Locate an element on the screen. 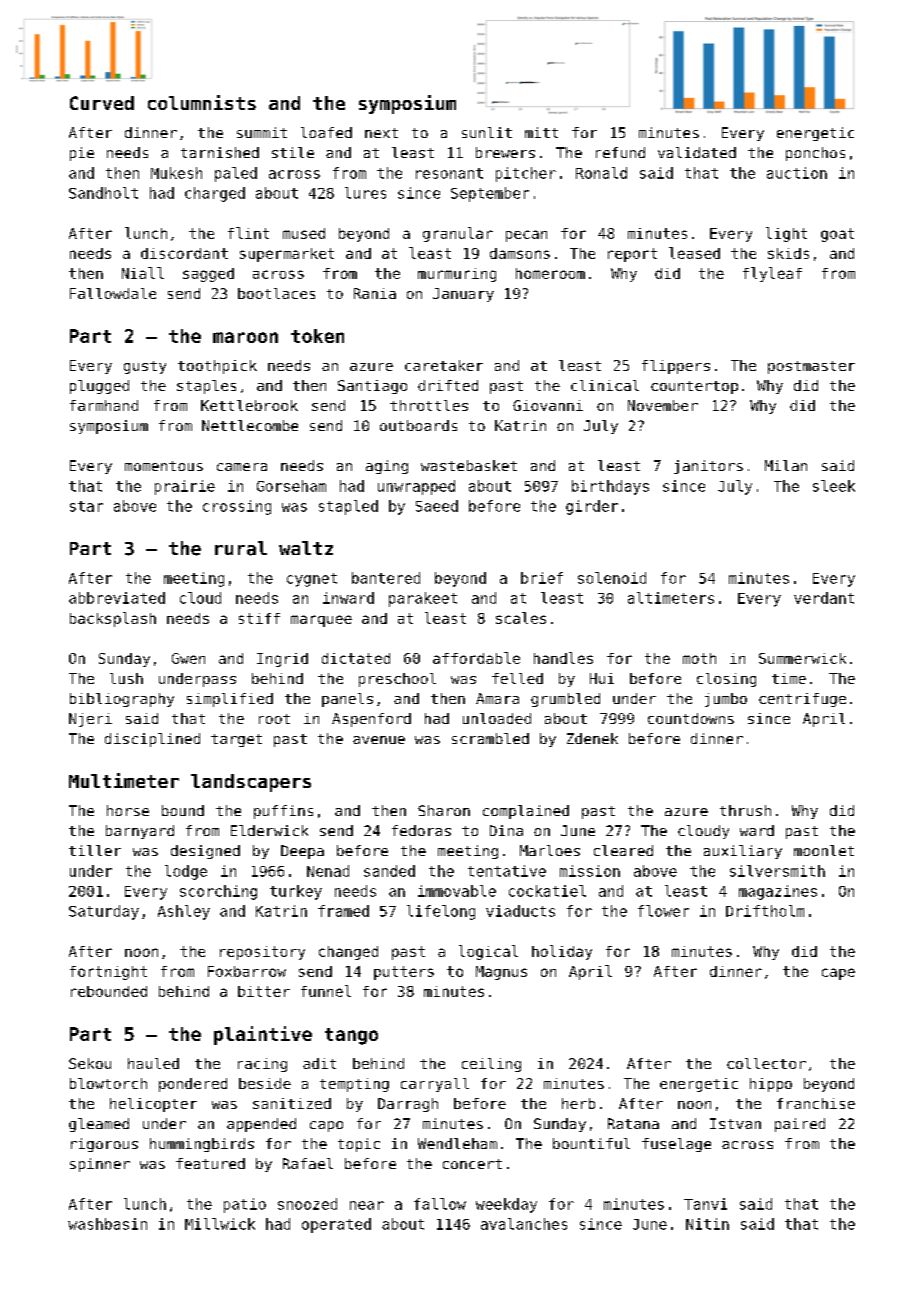 The width and height of the screenshot is (924, 1308). ponchos is located at coordinates (815, 154).
